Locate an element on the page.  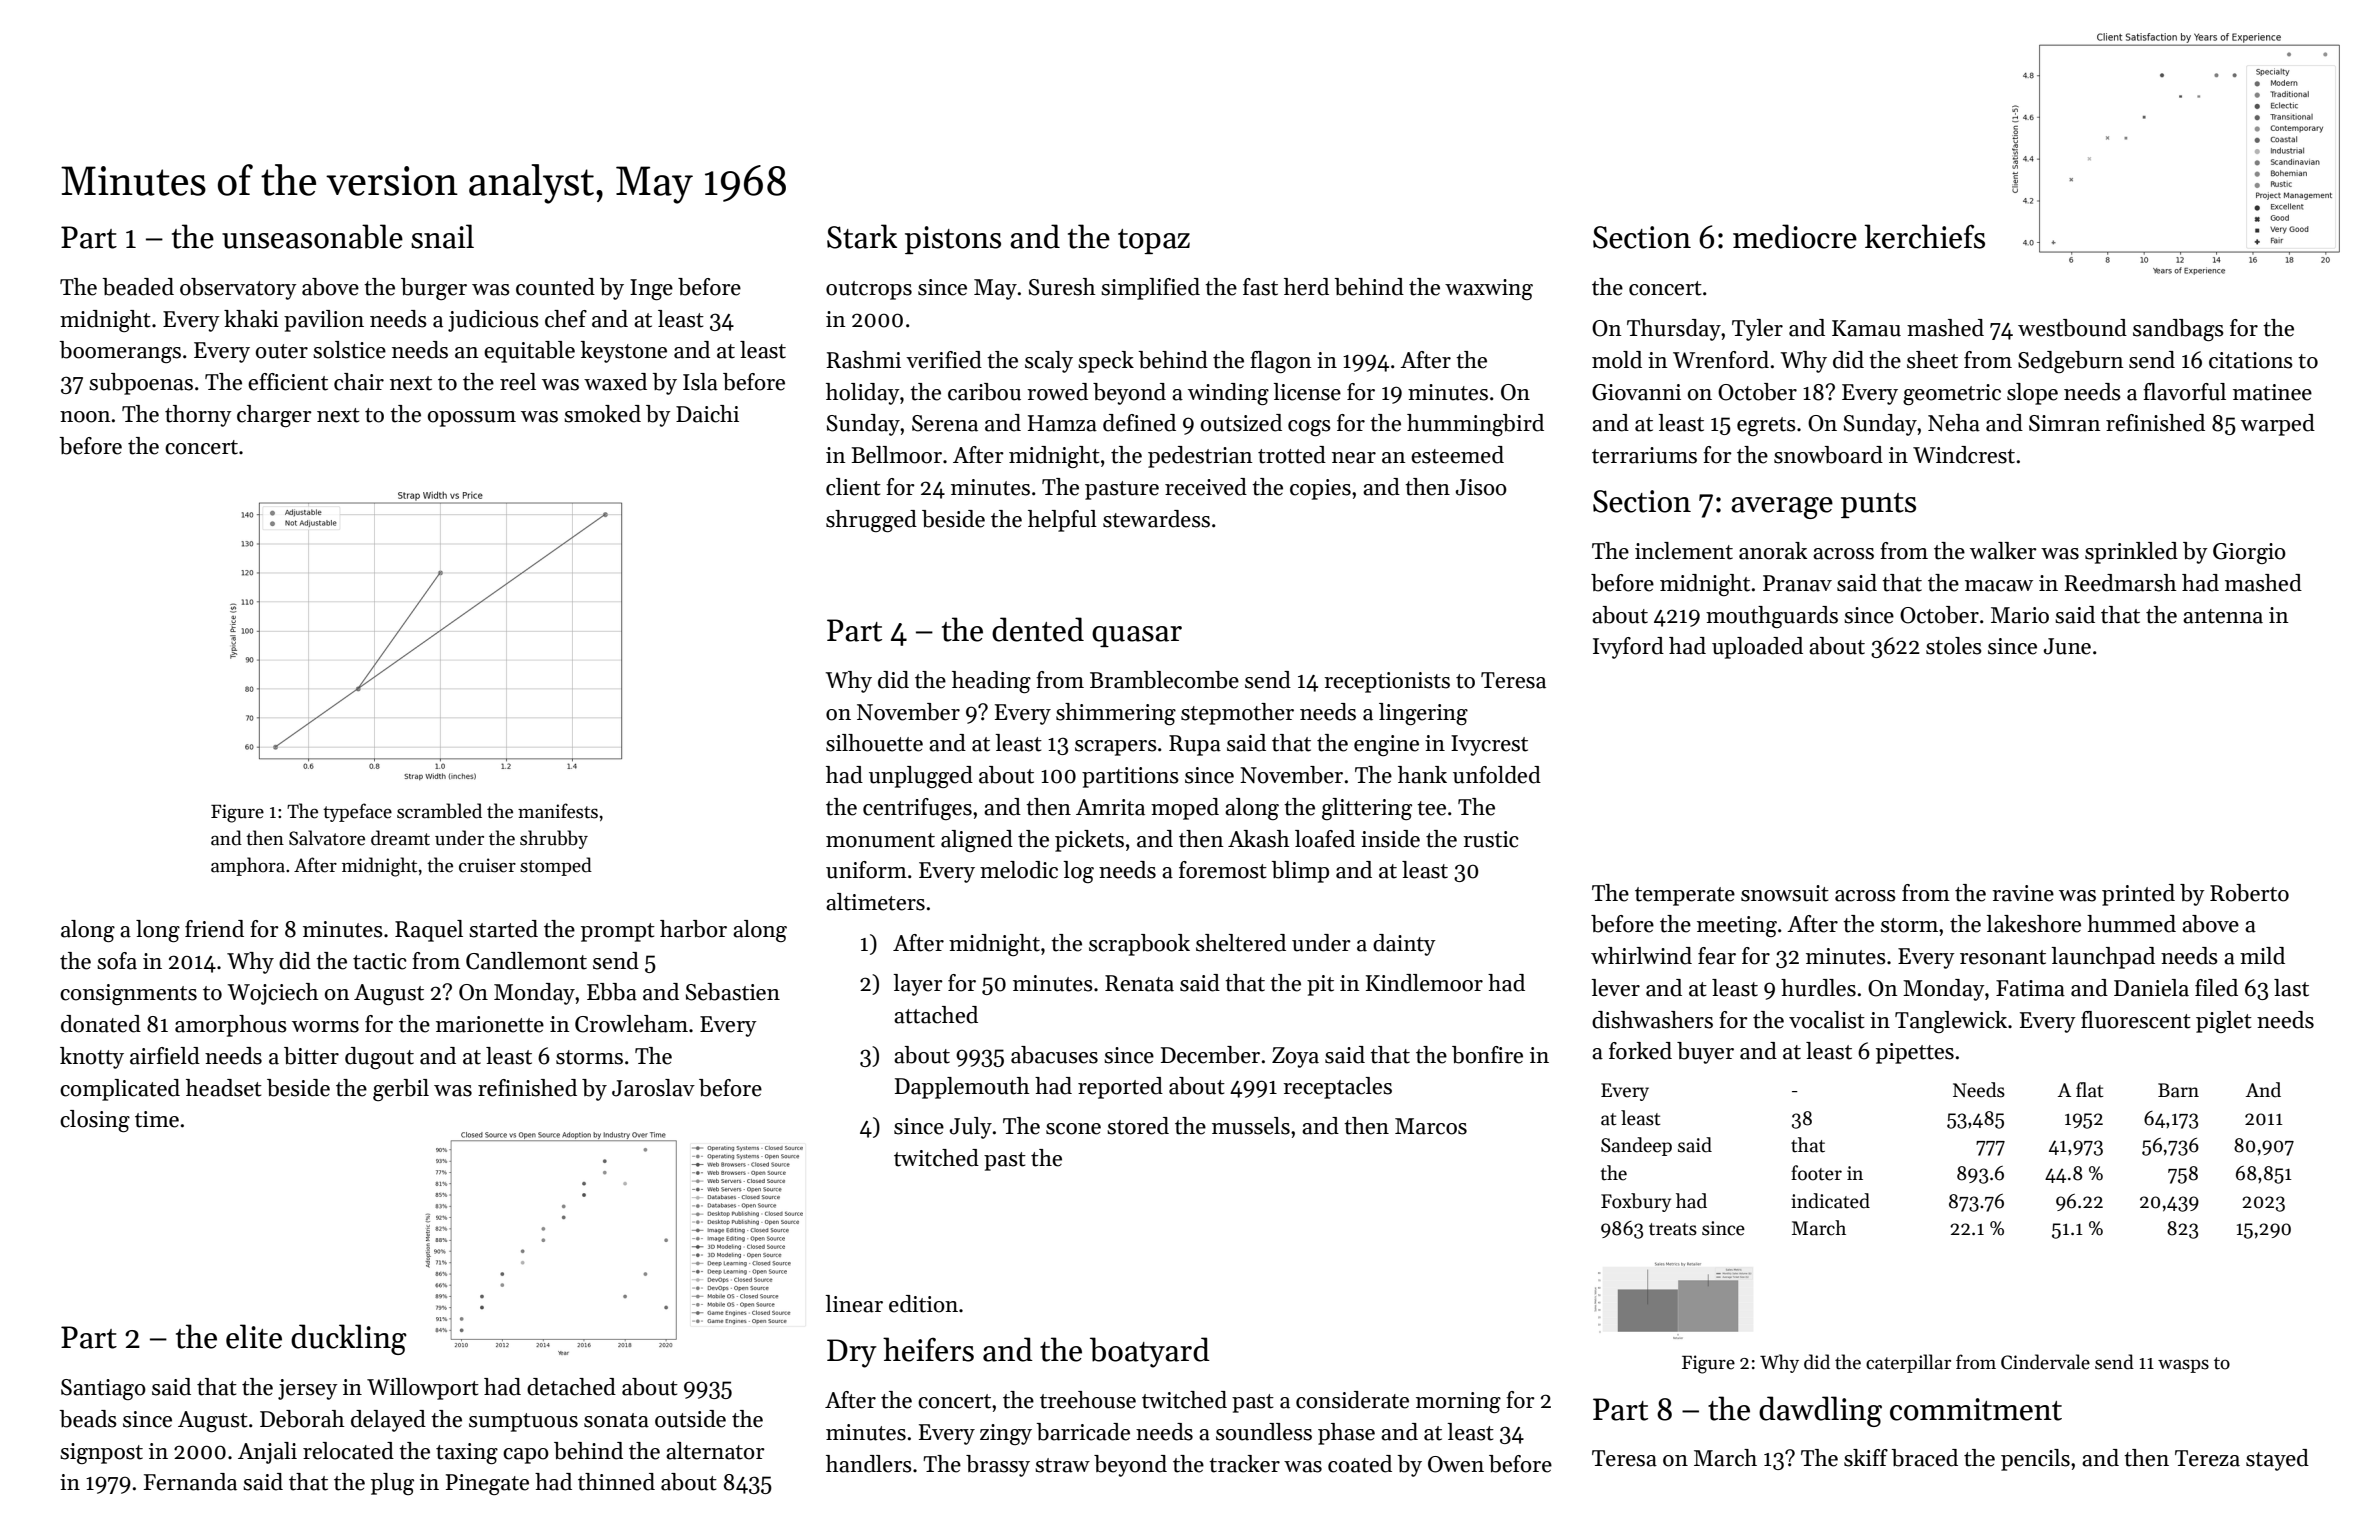
detached is located at coordinates (571, 1387).
